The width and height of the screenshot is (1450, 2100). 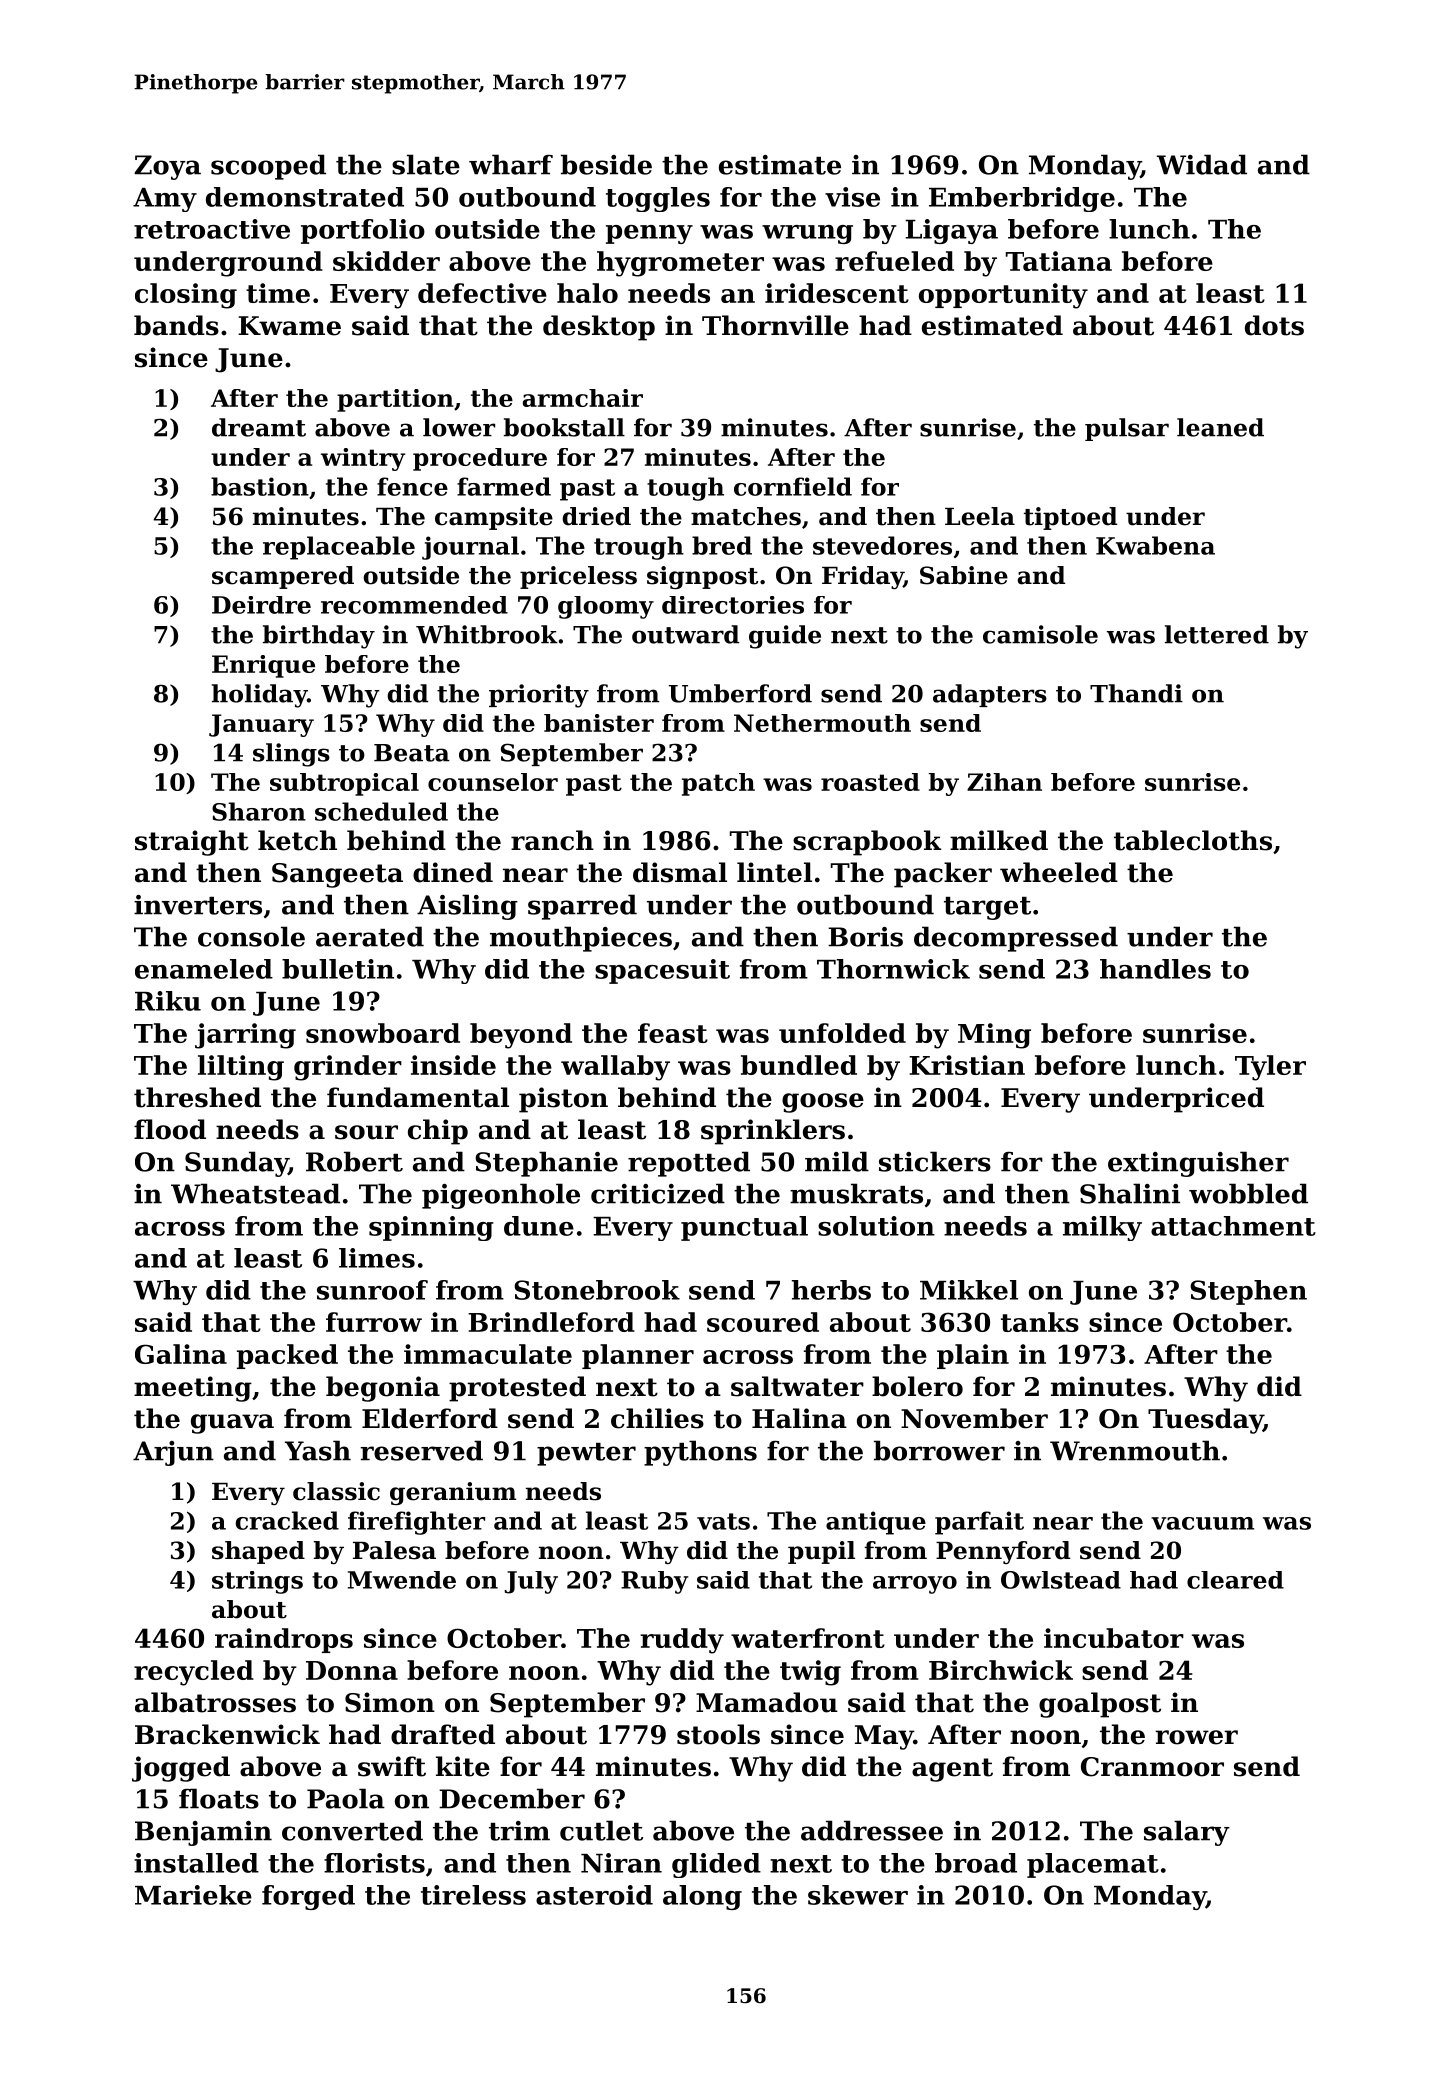 I want to click on wintry, so click(x=363, y=459).
